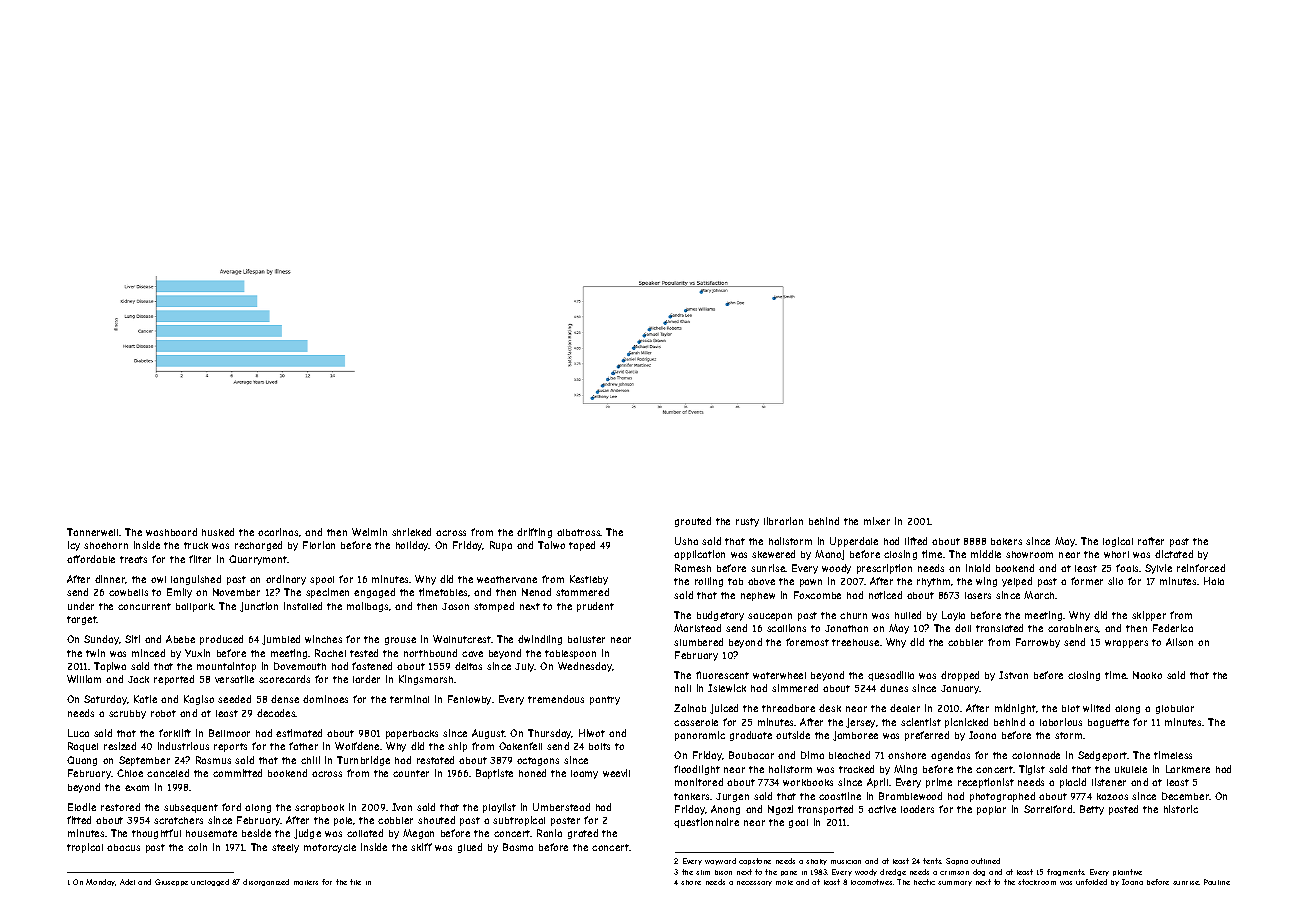  I want to click on grouted, so click(693, 522).
